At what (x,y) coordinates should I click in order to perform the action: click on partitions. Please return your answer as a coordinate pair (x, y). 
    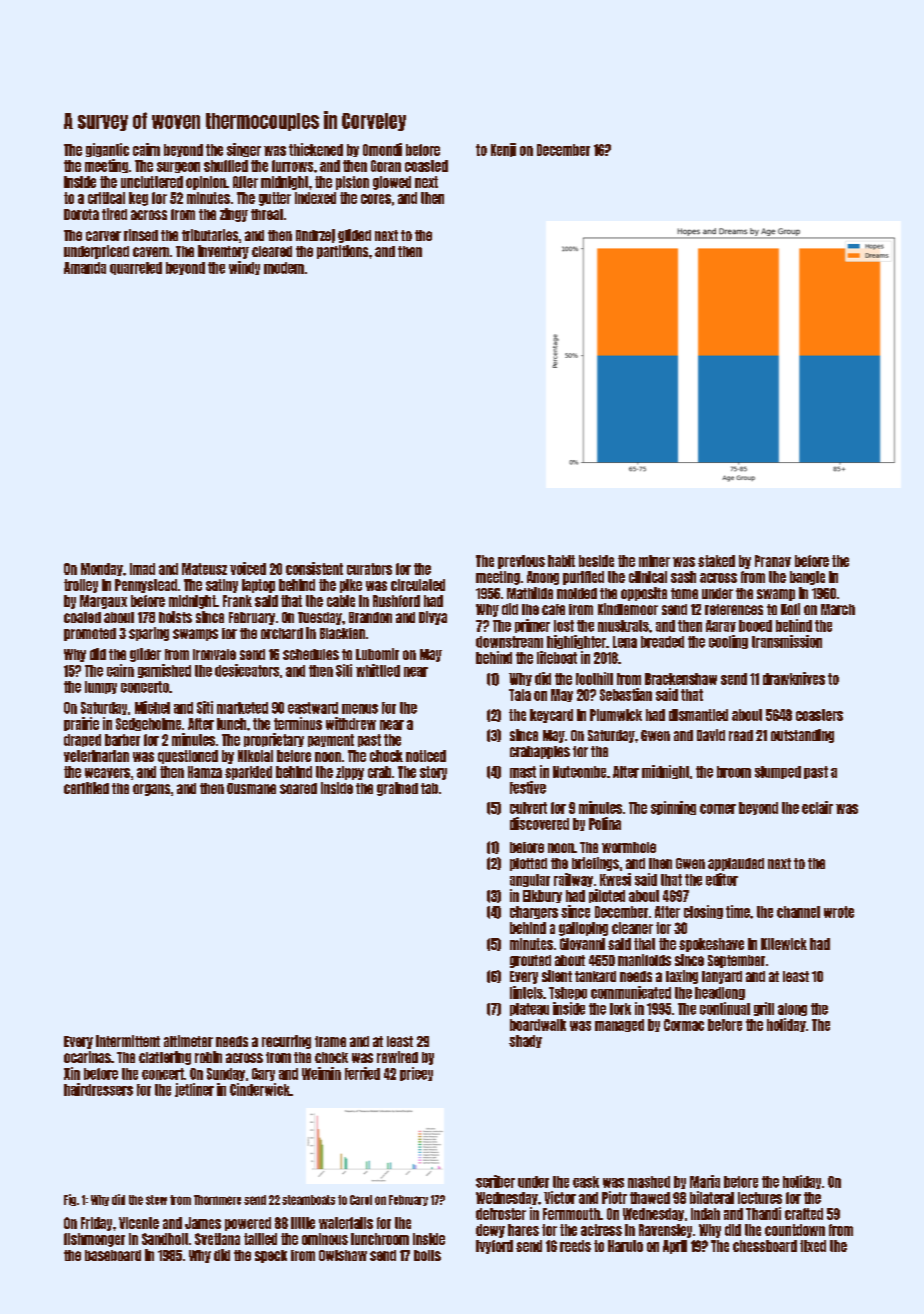
    Looking at the image, I should click on (342, 252).
